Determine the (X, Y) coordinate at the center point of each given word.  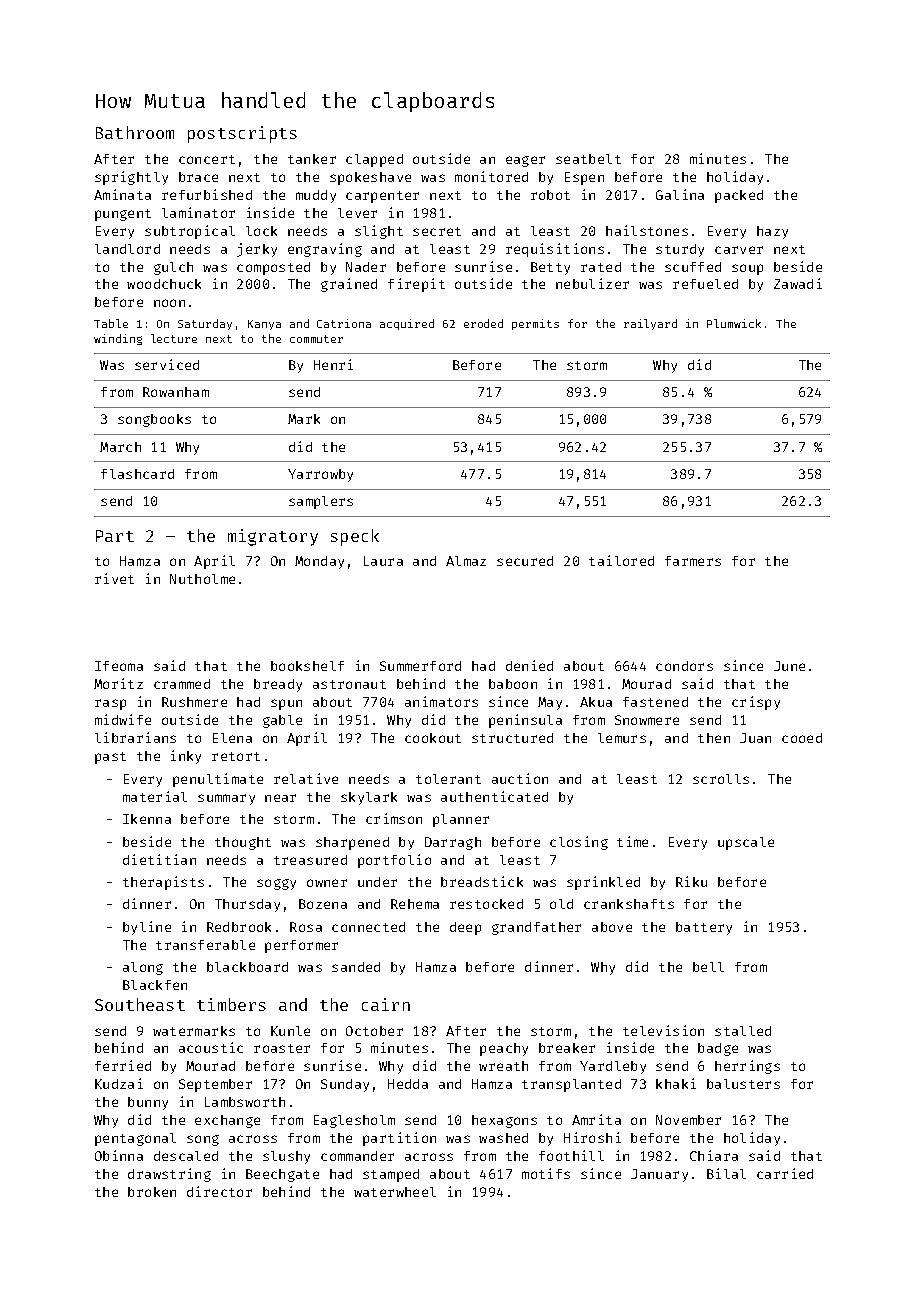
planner (461, 820)
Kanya (264, 325)
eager (525, 161)
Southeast (140, 1004)
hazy (772, 232)
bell (708, 967)
